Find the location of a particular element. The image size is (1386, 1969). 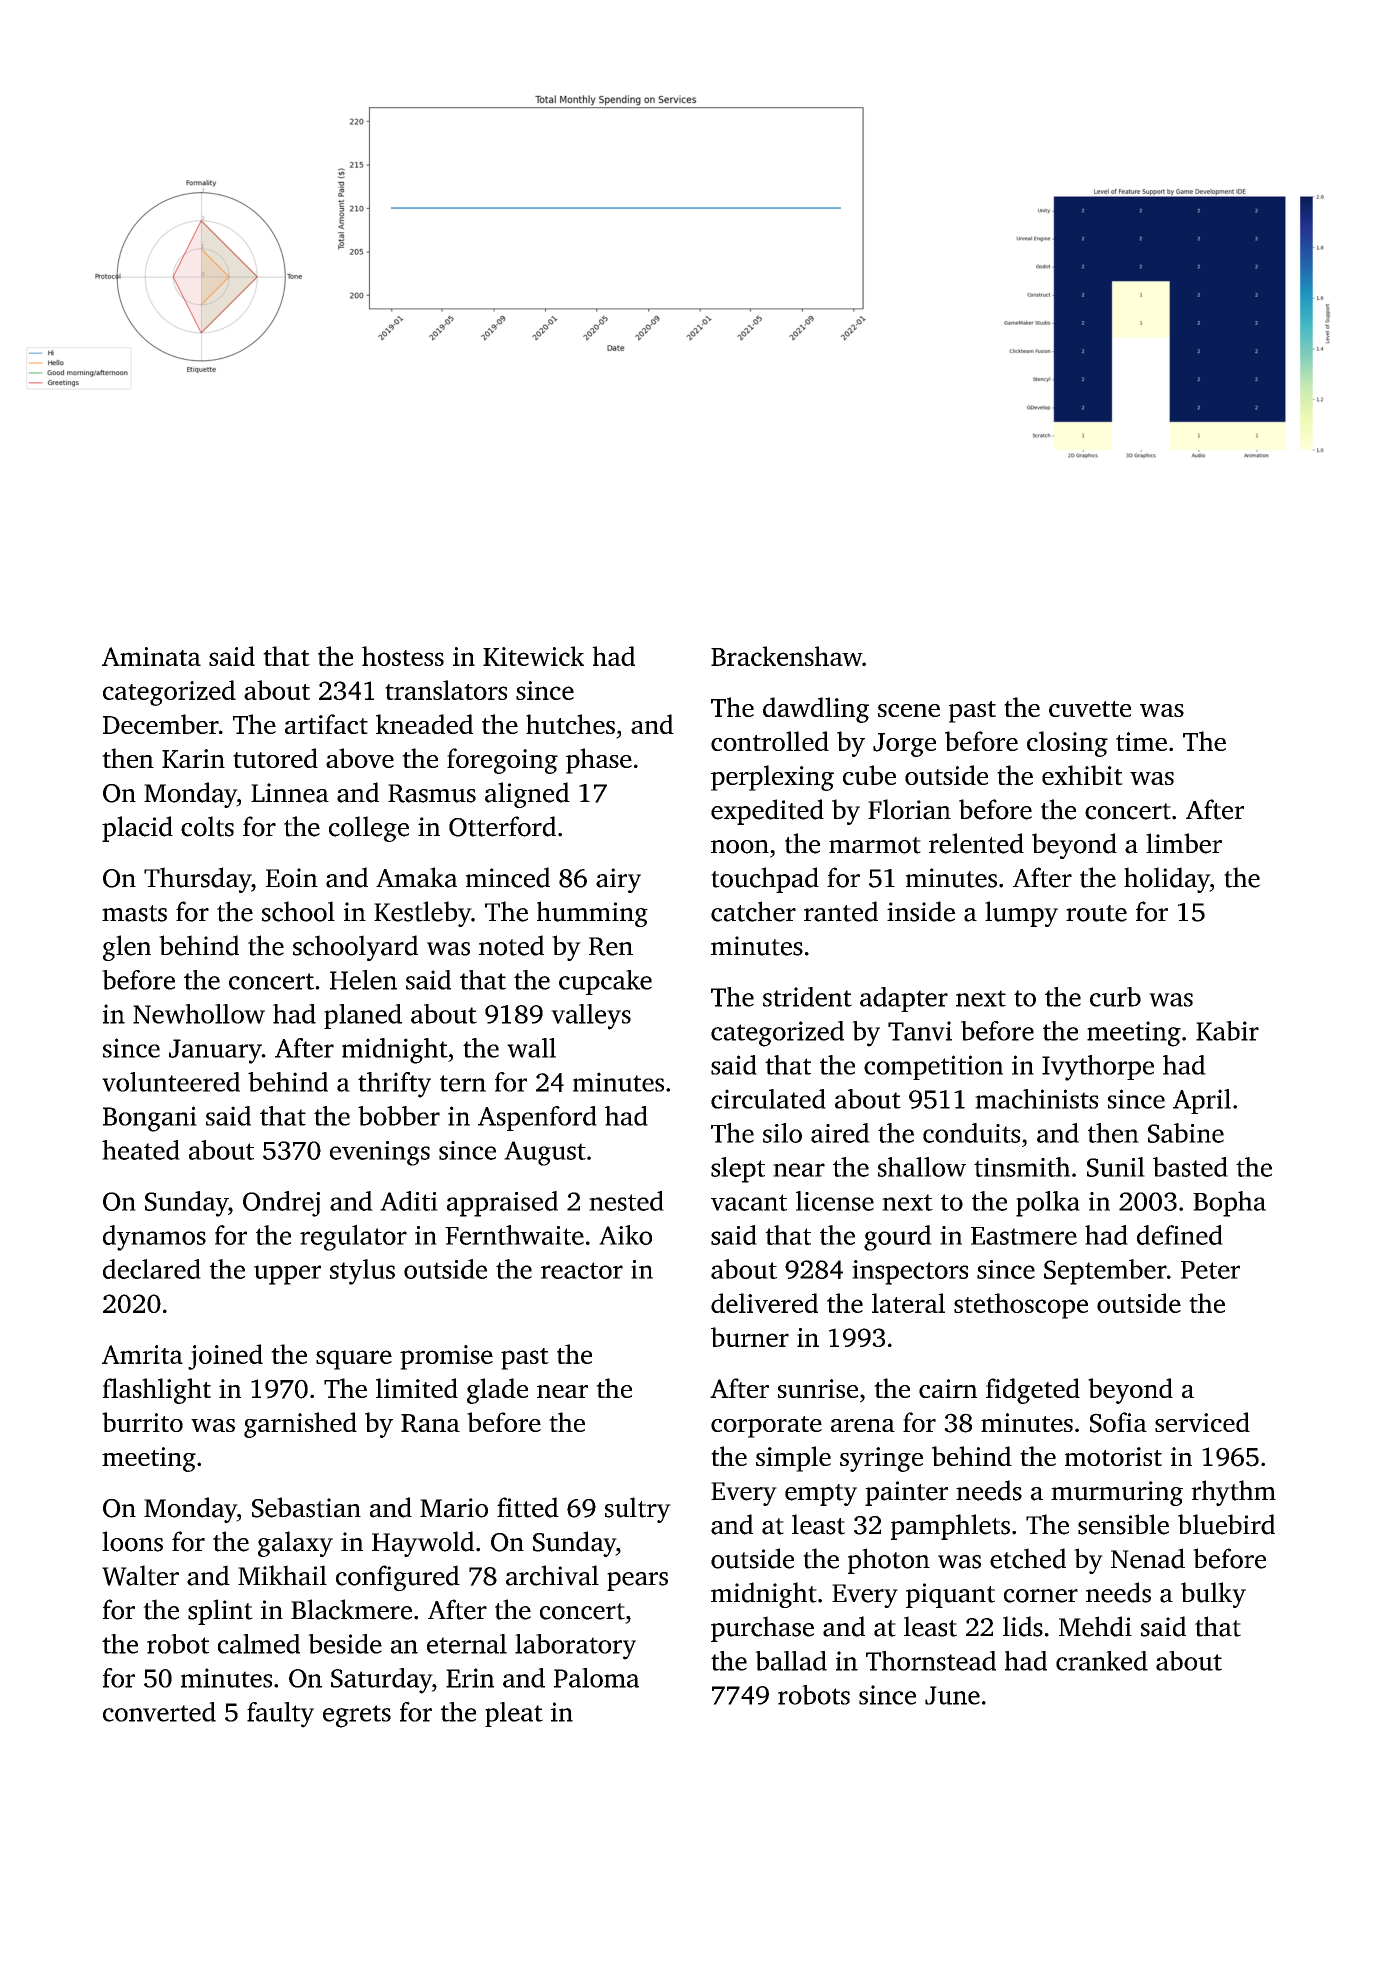

burner is located at coordinates (750, 1337).
